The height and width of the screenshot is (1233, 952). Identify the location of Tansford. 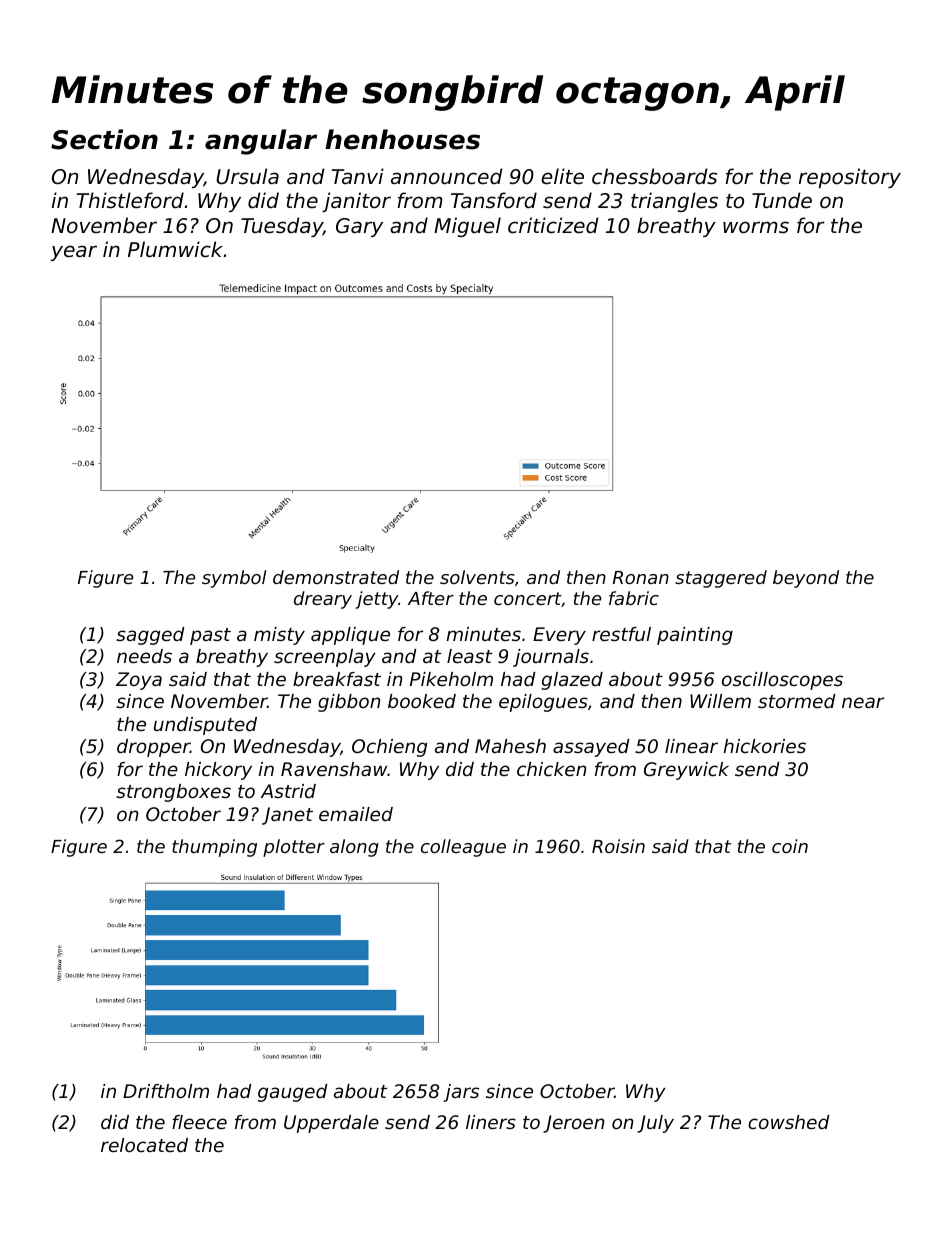
(494, 200).
